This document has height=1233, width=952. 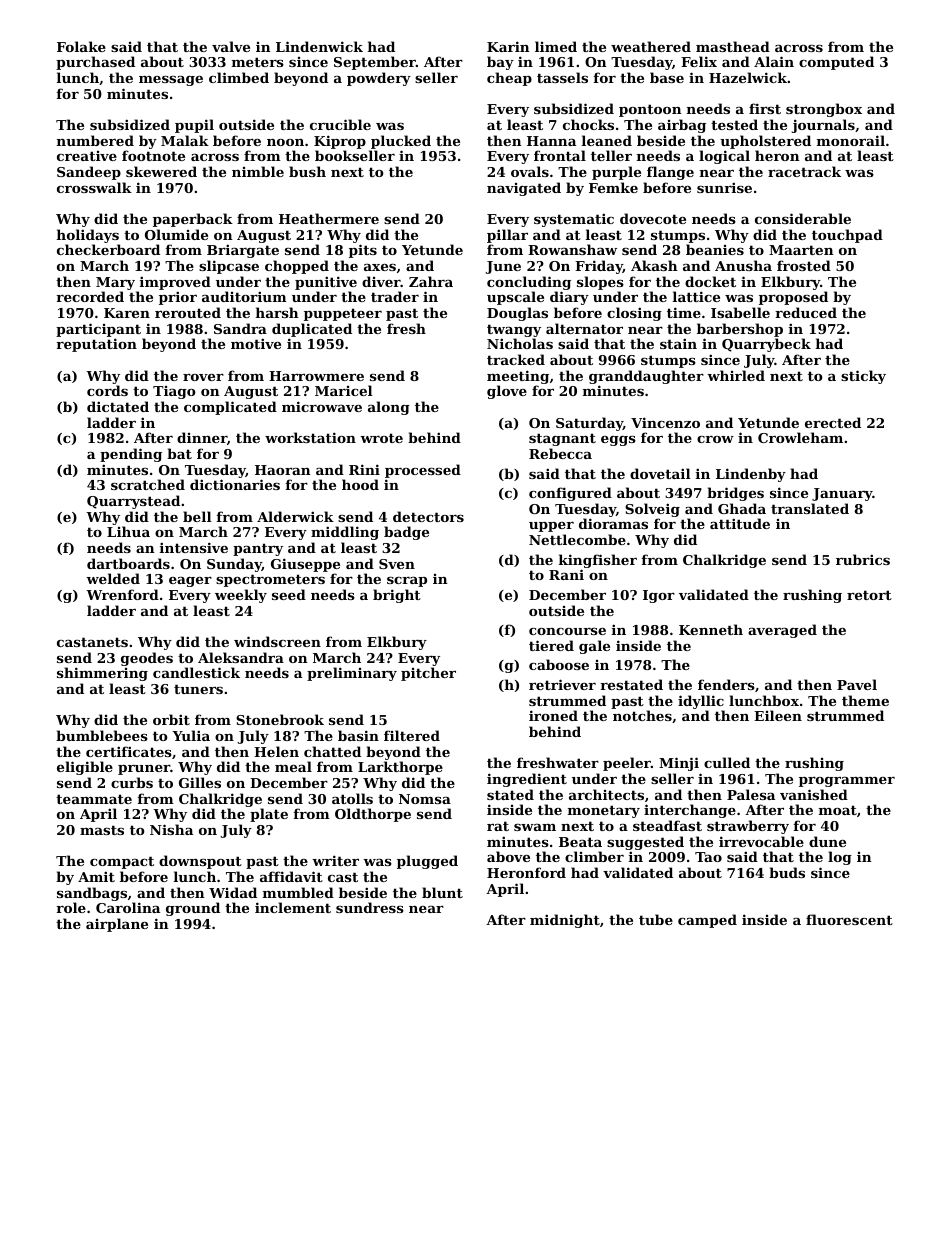 What do you see at coordinates (509, 79) in the document?
I see `cheap` at bounding box center [509, 79].
